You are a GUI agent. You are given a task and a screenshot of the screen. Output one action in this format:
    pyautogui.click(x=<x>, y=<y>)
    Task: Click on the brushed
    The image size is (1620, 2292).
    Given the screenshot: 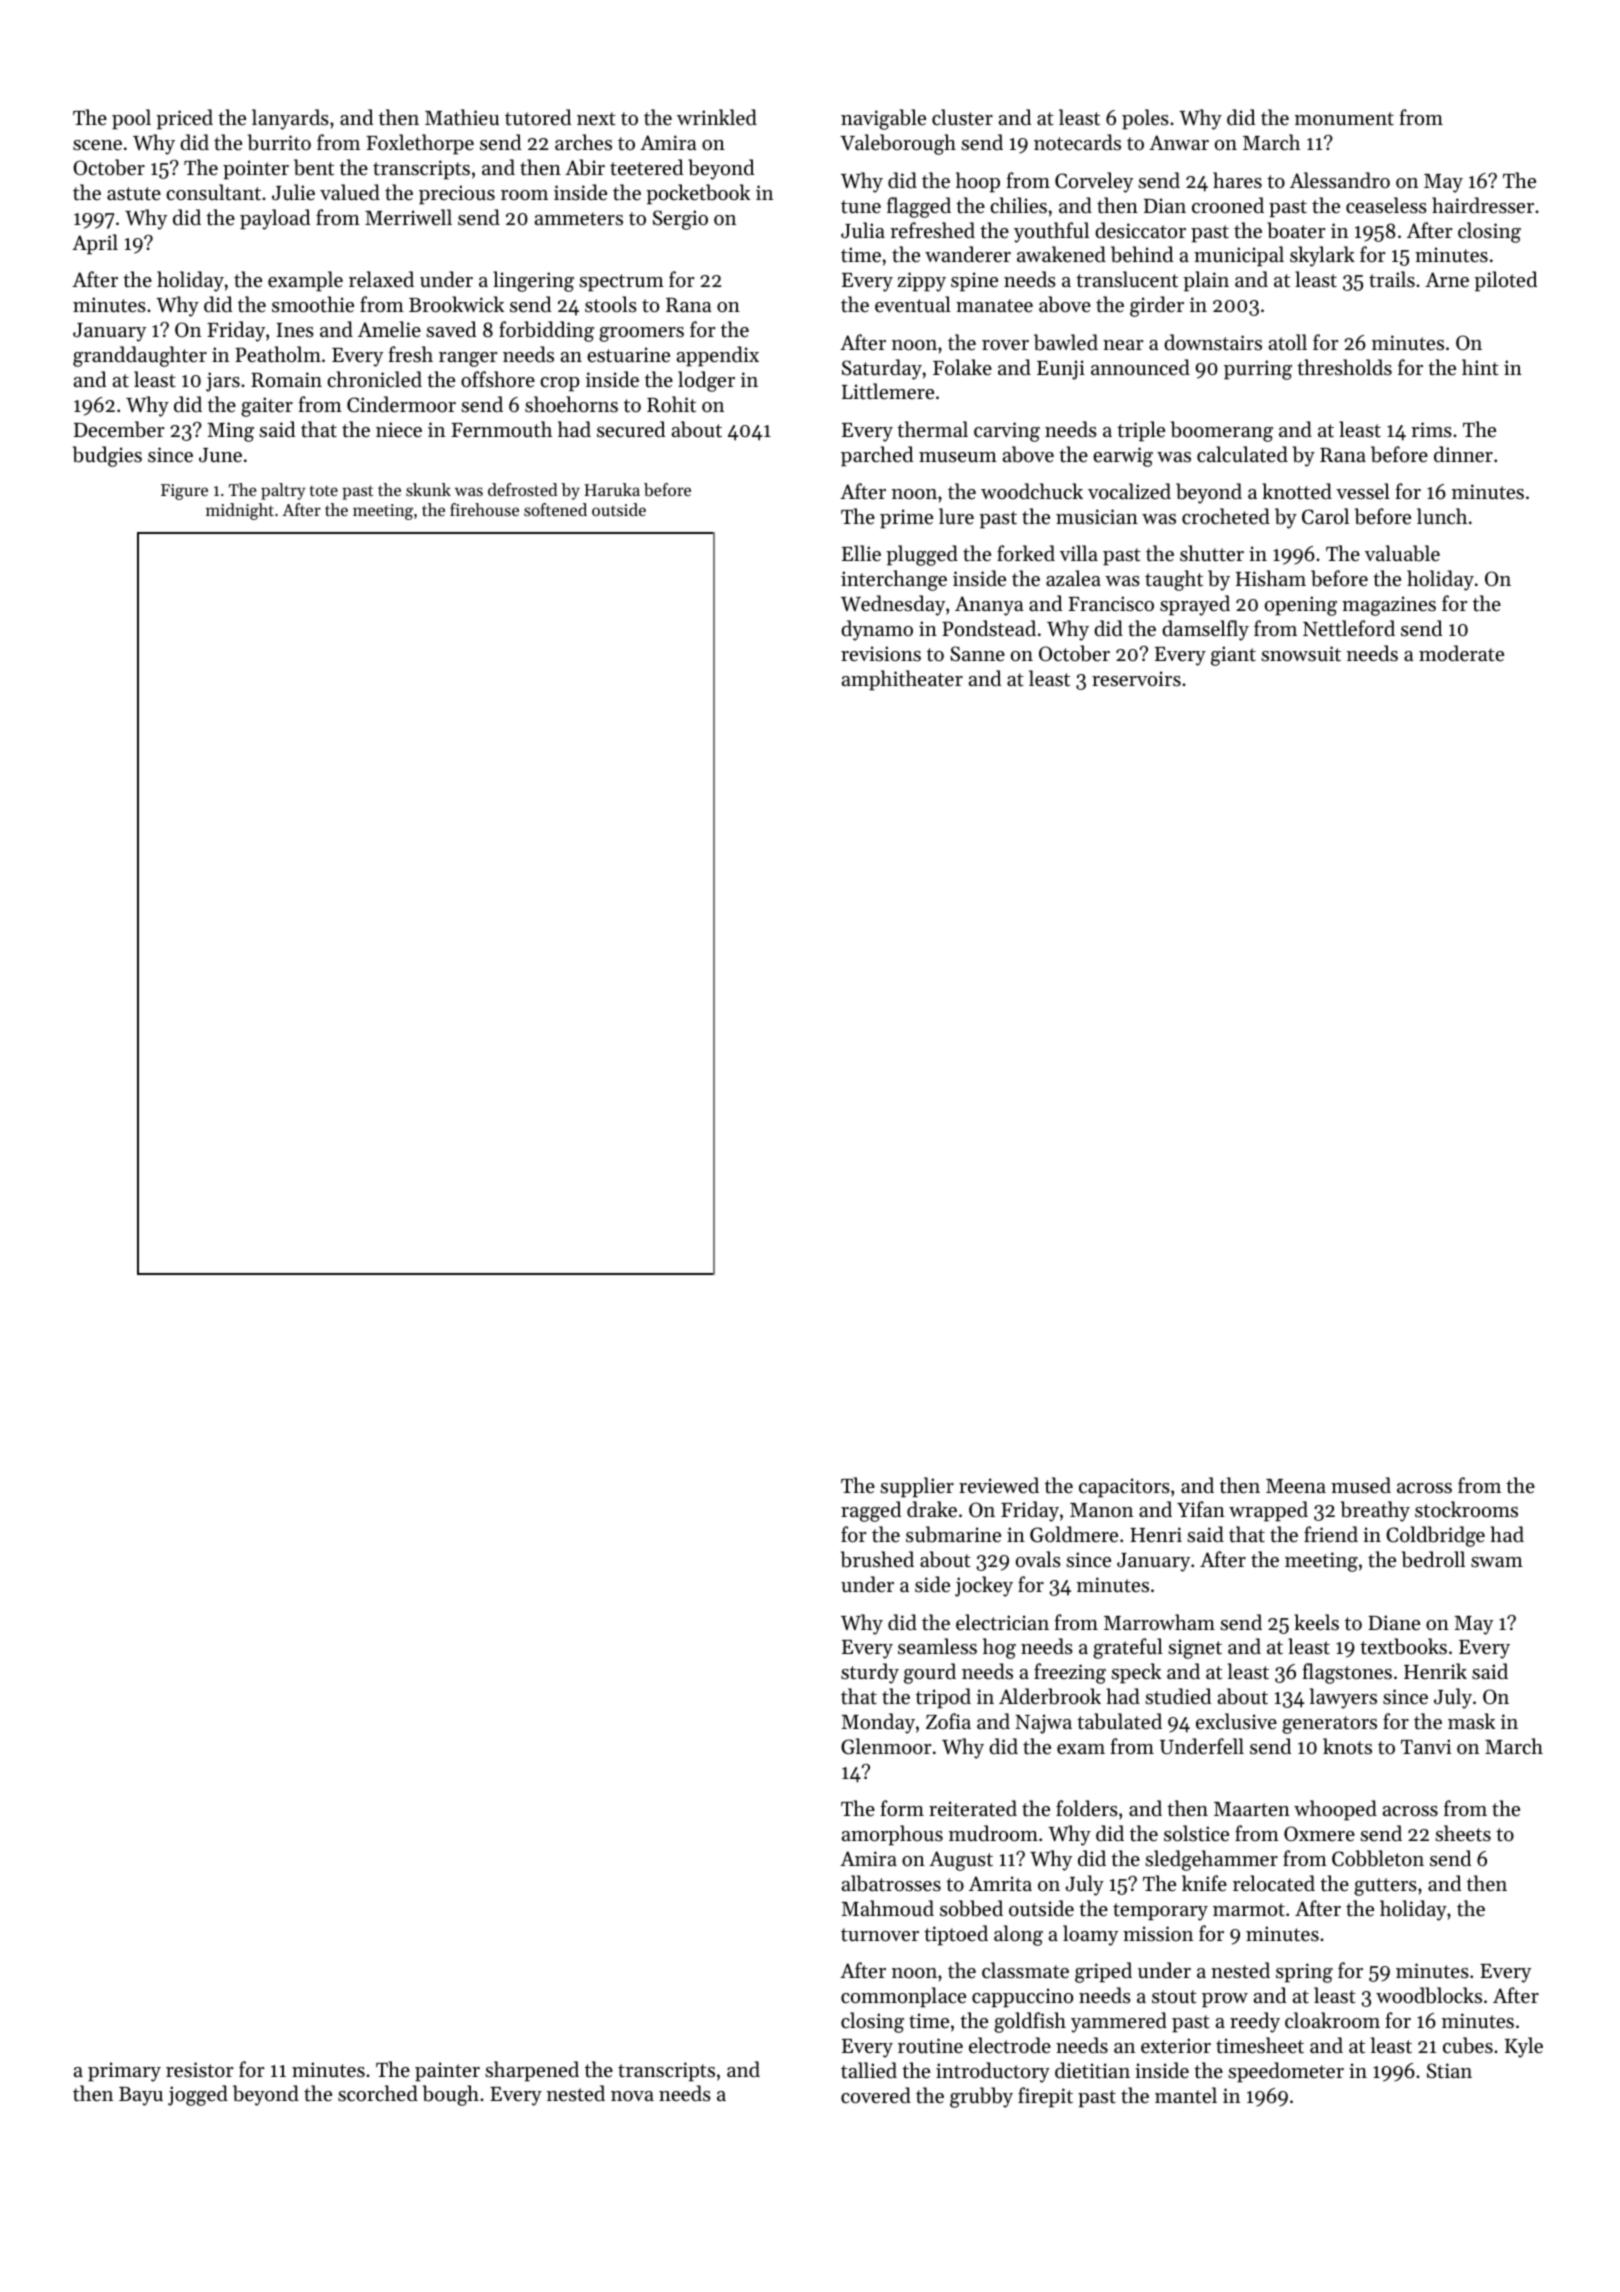 What is the action you would take?
    pyautogui.click(x=877, y=1559)
